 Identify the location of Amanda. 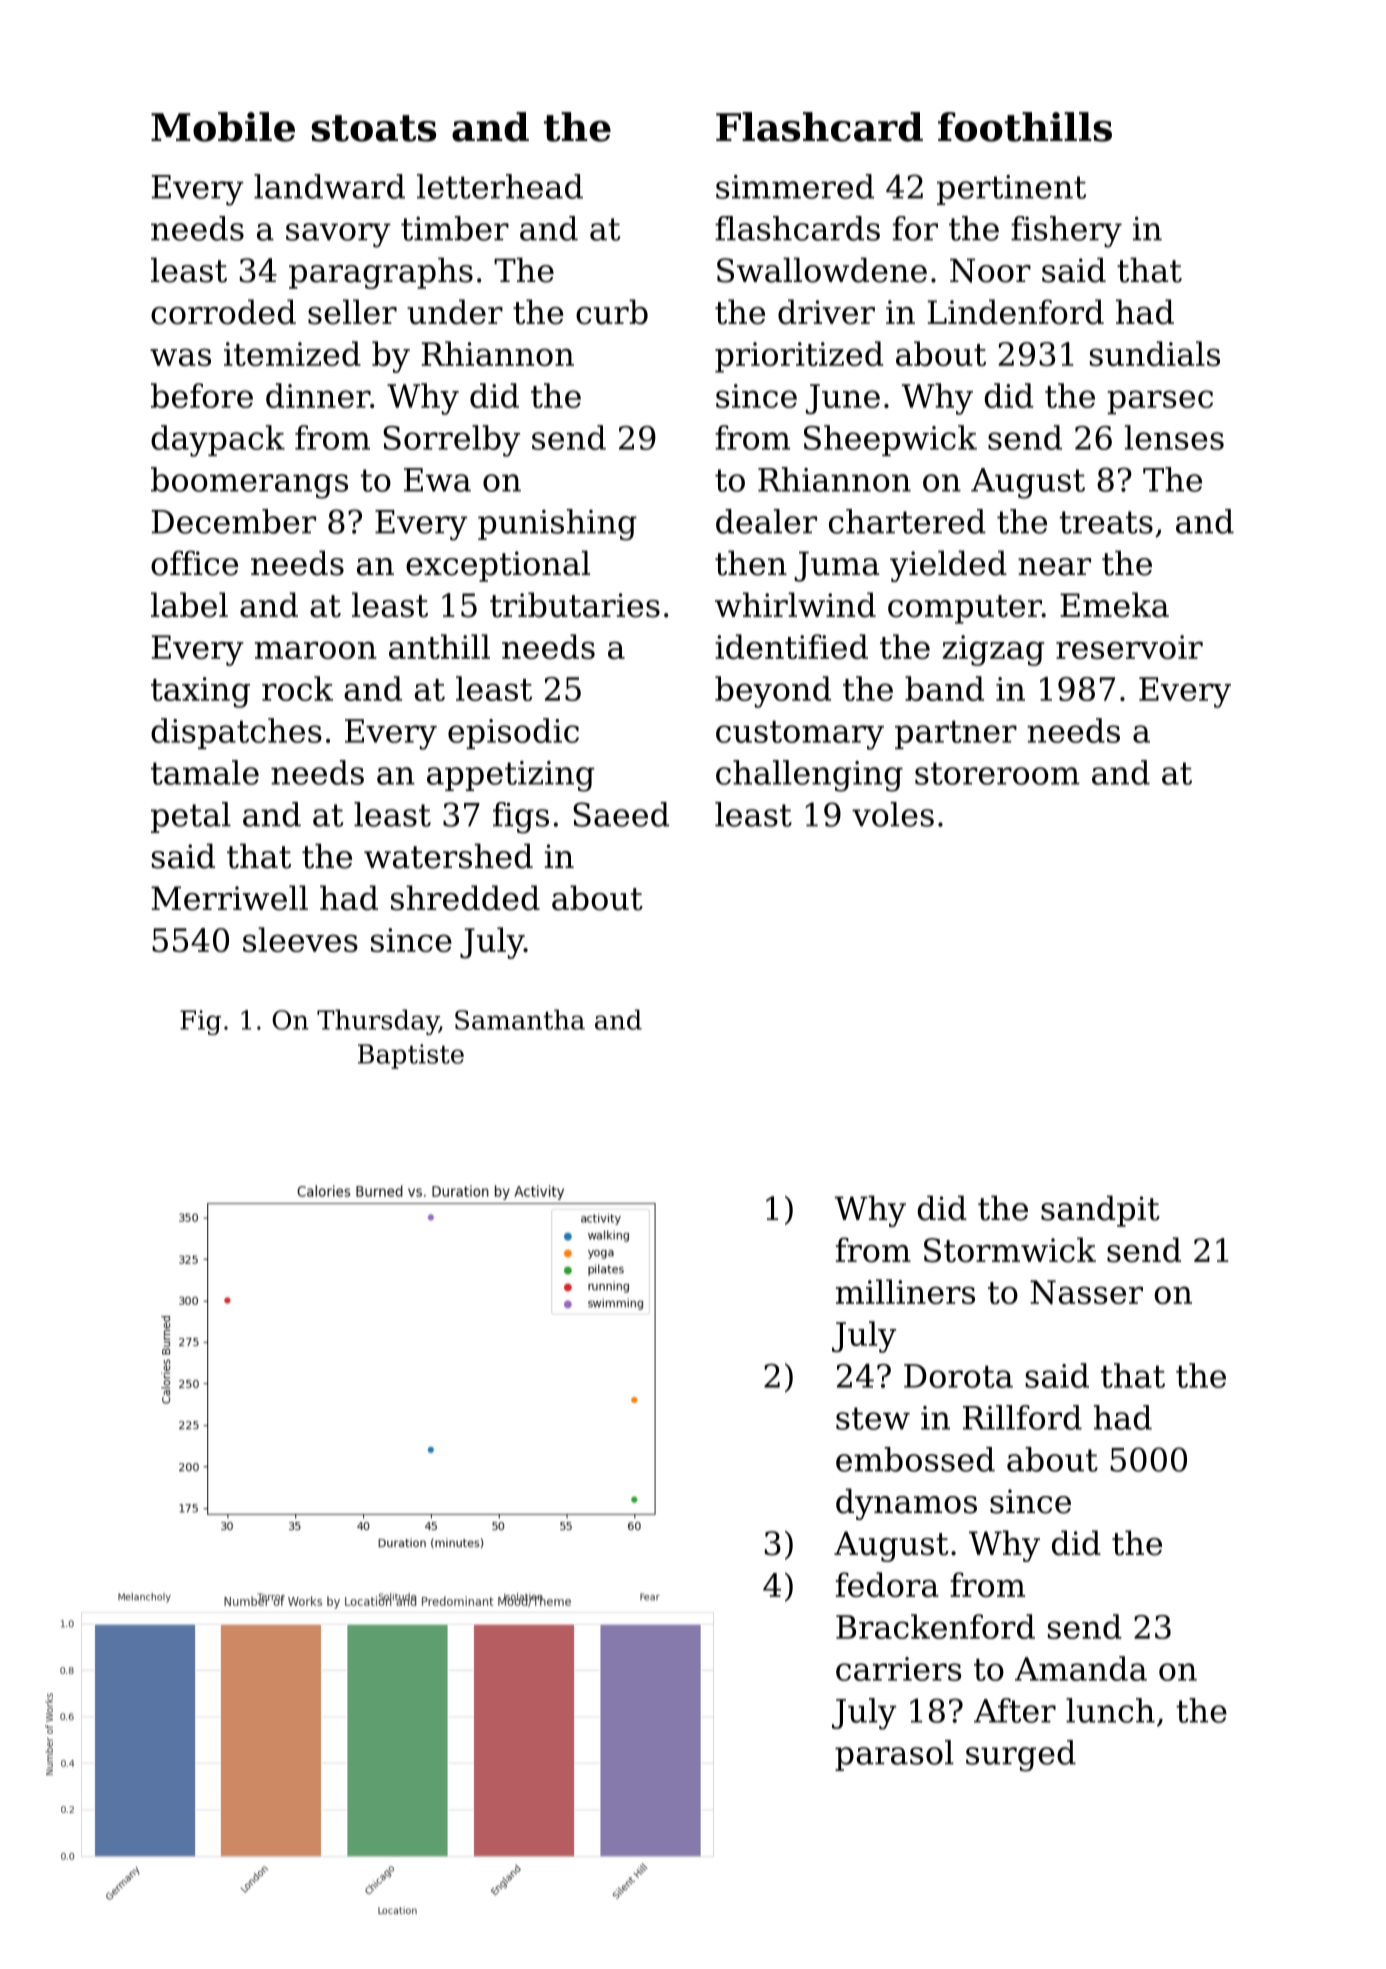
(1081, 1668).
